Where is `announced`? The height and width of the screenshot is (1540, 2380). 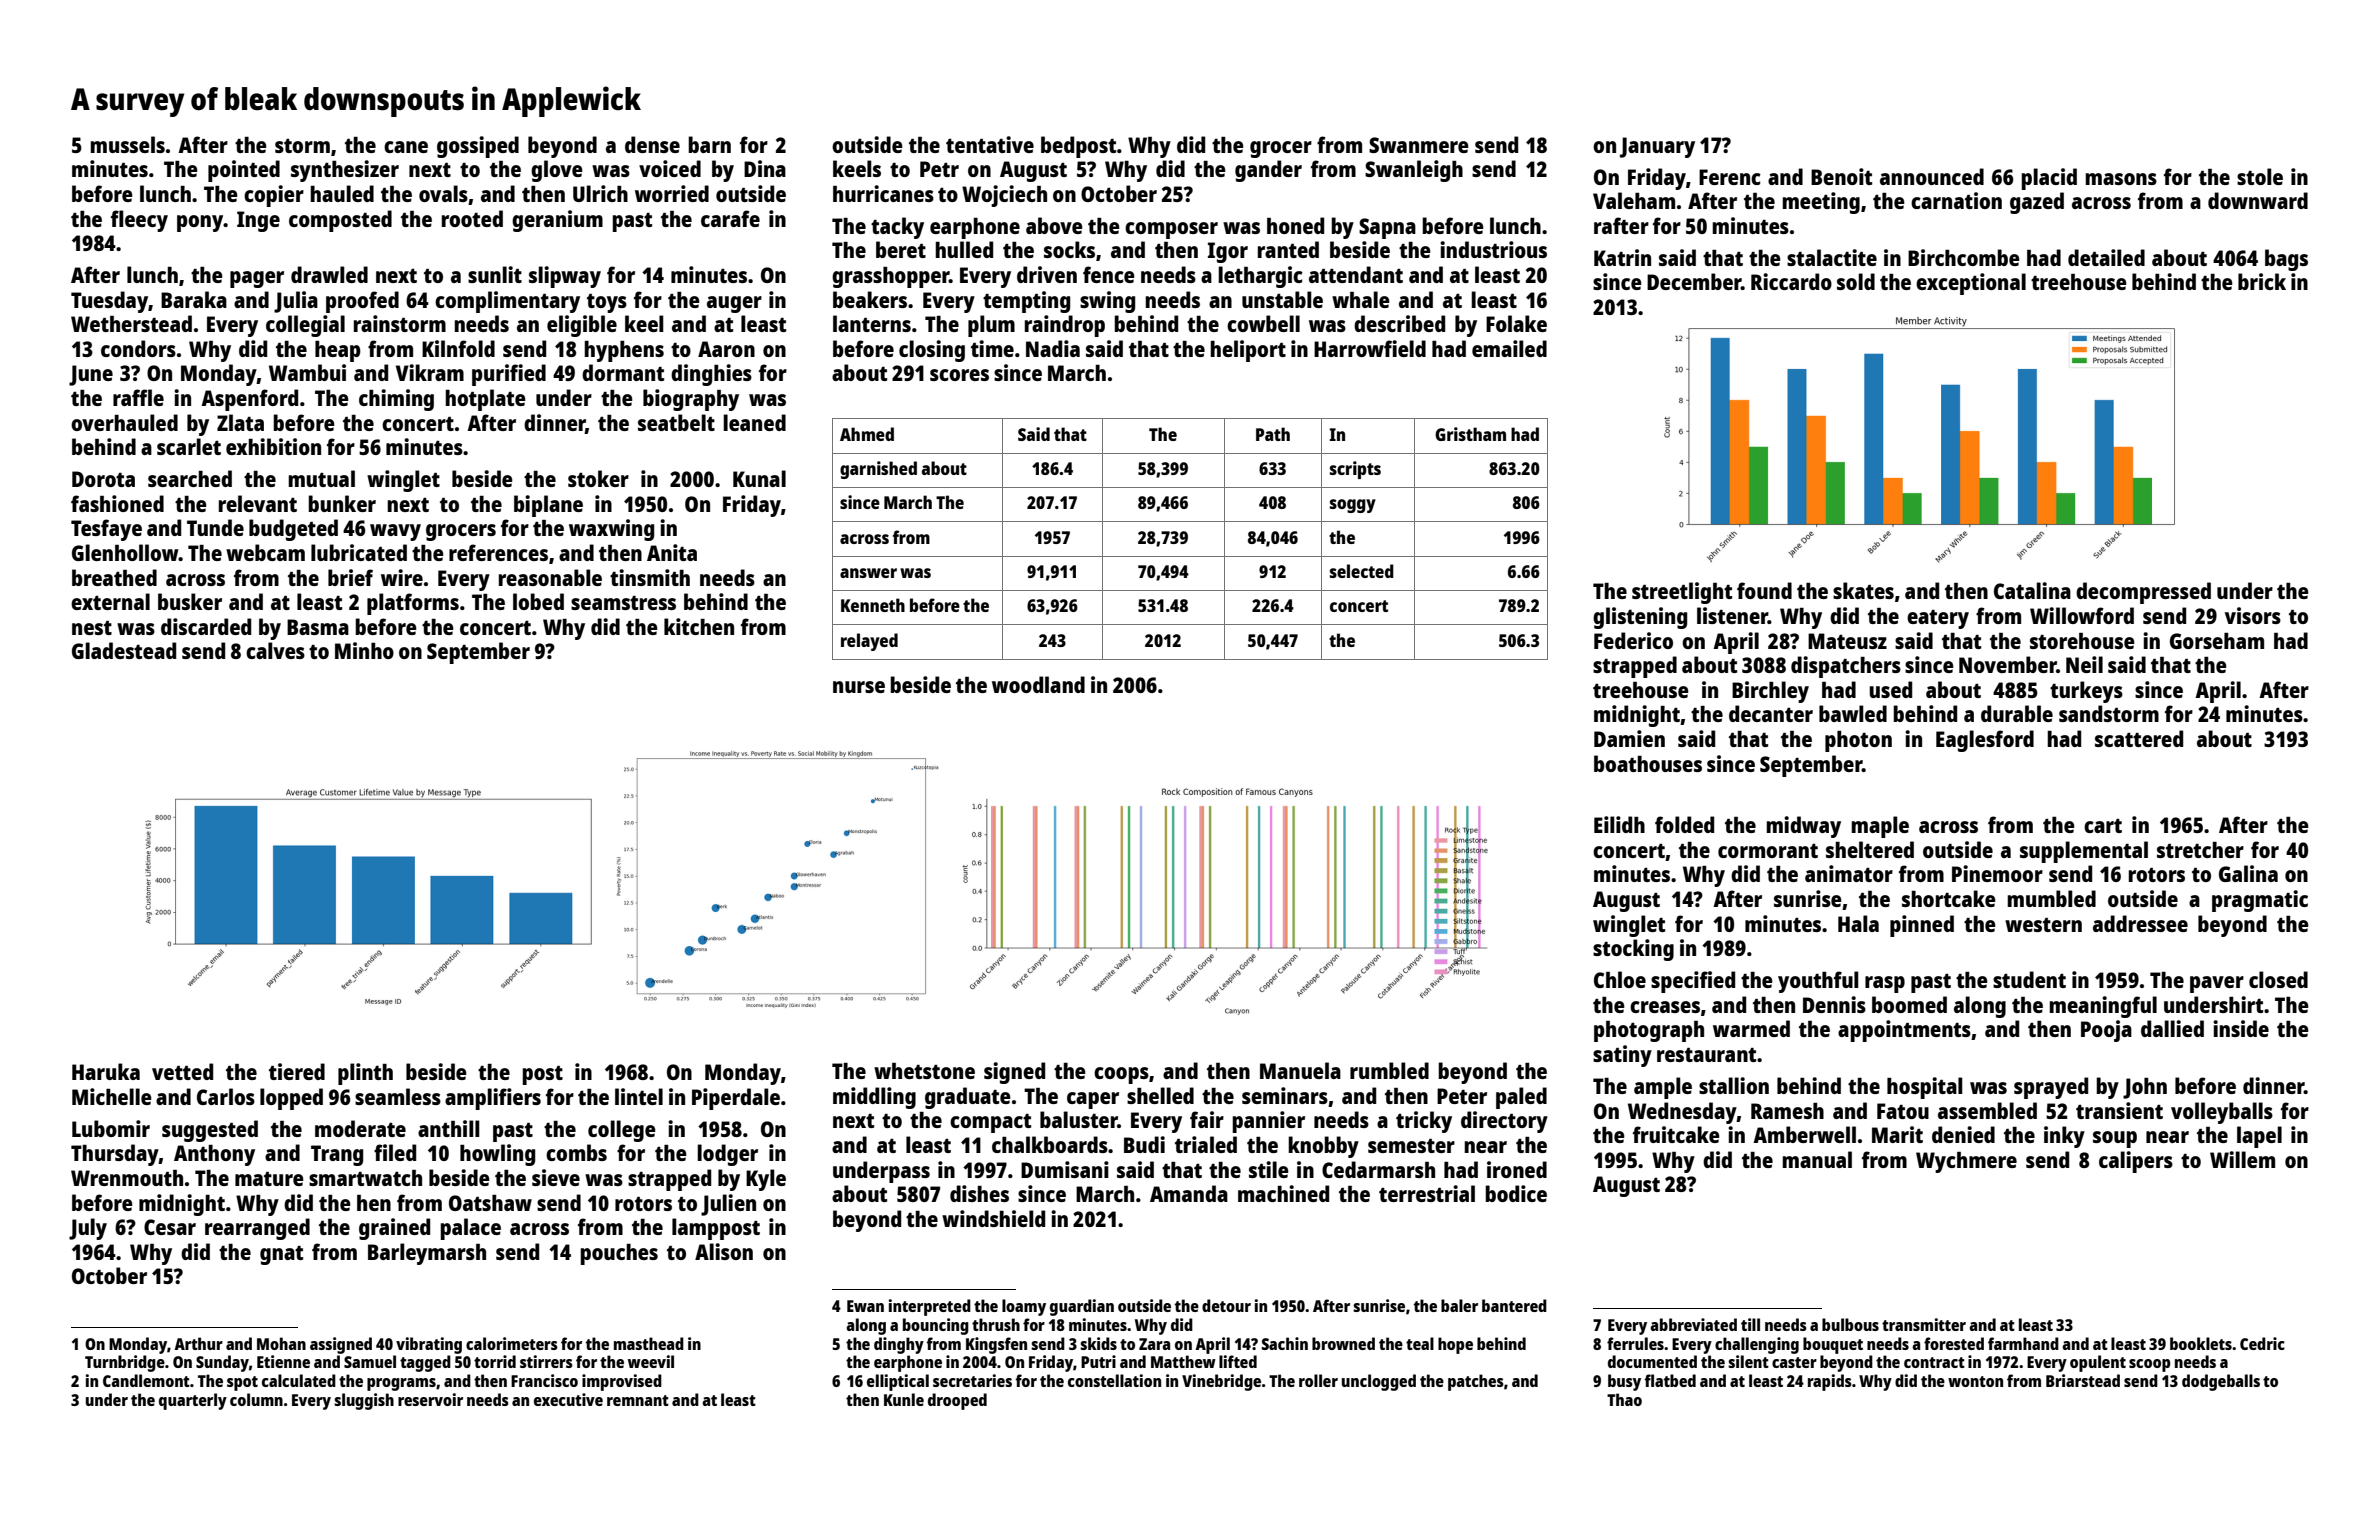
announced is located at coordinates (1932, 176).
